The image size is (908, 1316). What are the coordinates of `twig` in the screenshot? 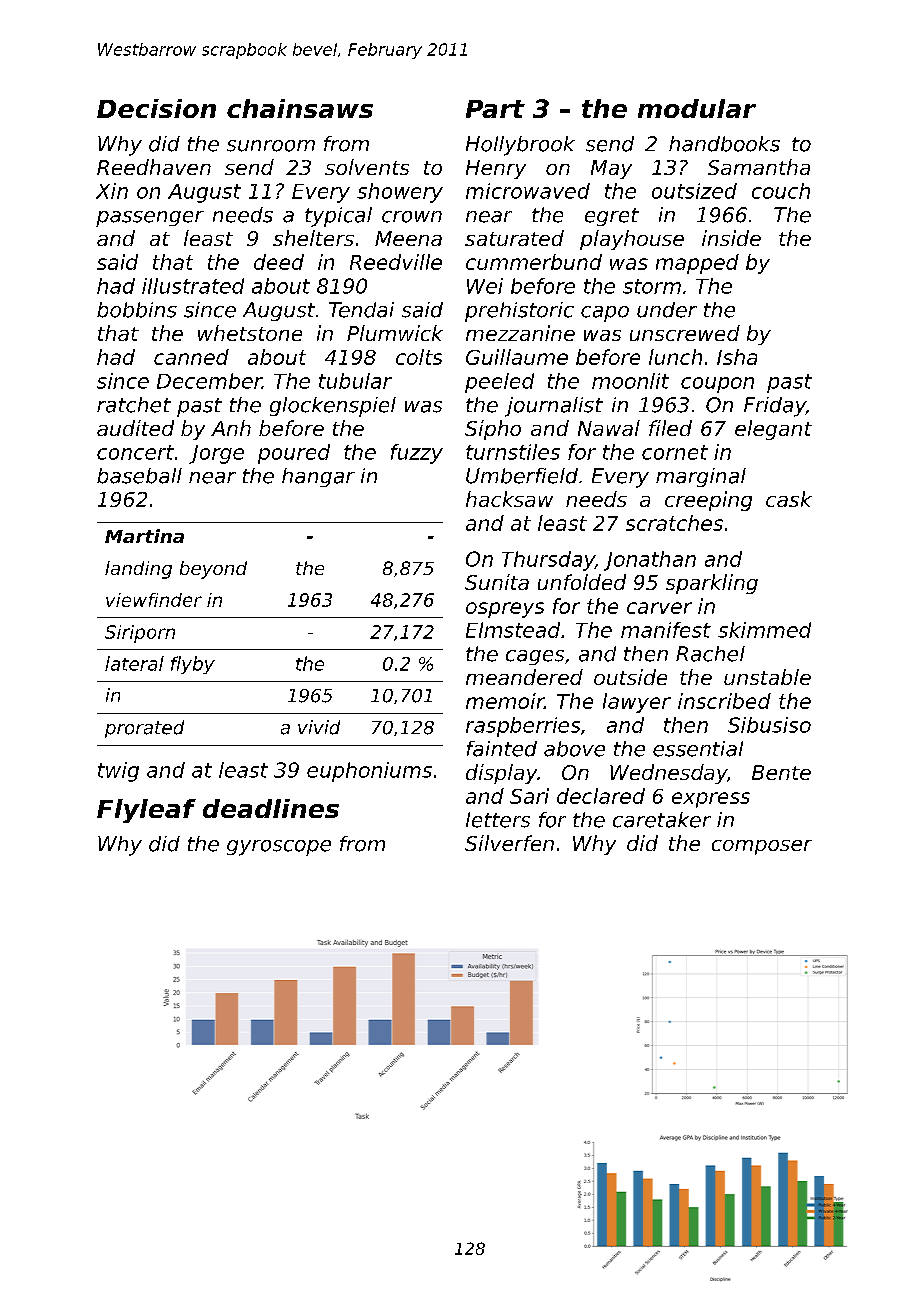 It's located at (118, 772).
